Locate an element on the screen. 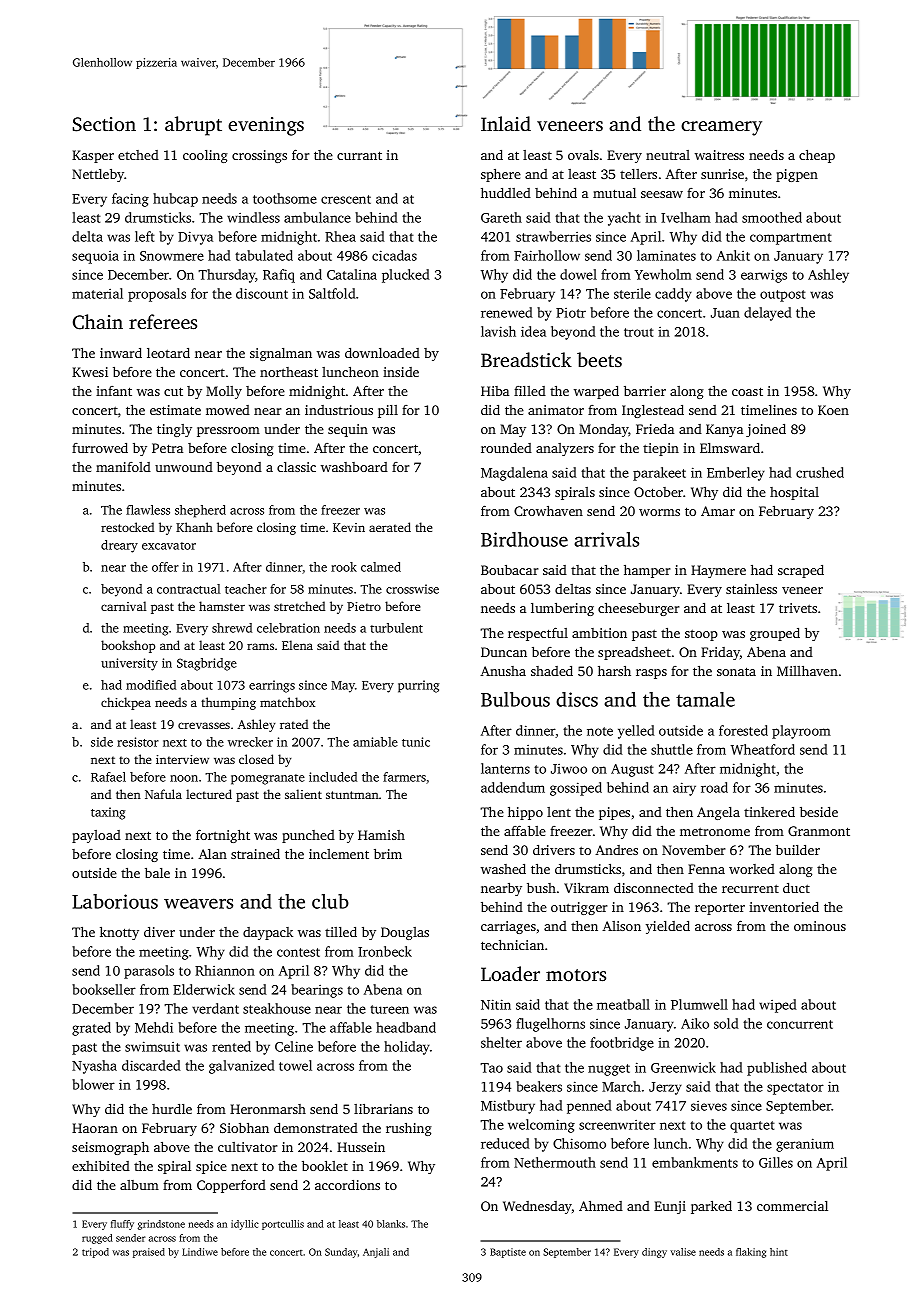 The width and height of the screenshot is (924, 1308). sphere is located at coordinates (501, 175).
